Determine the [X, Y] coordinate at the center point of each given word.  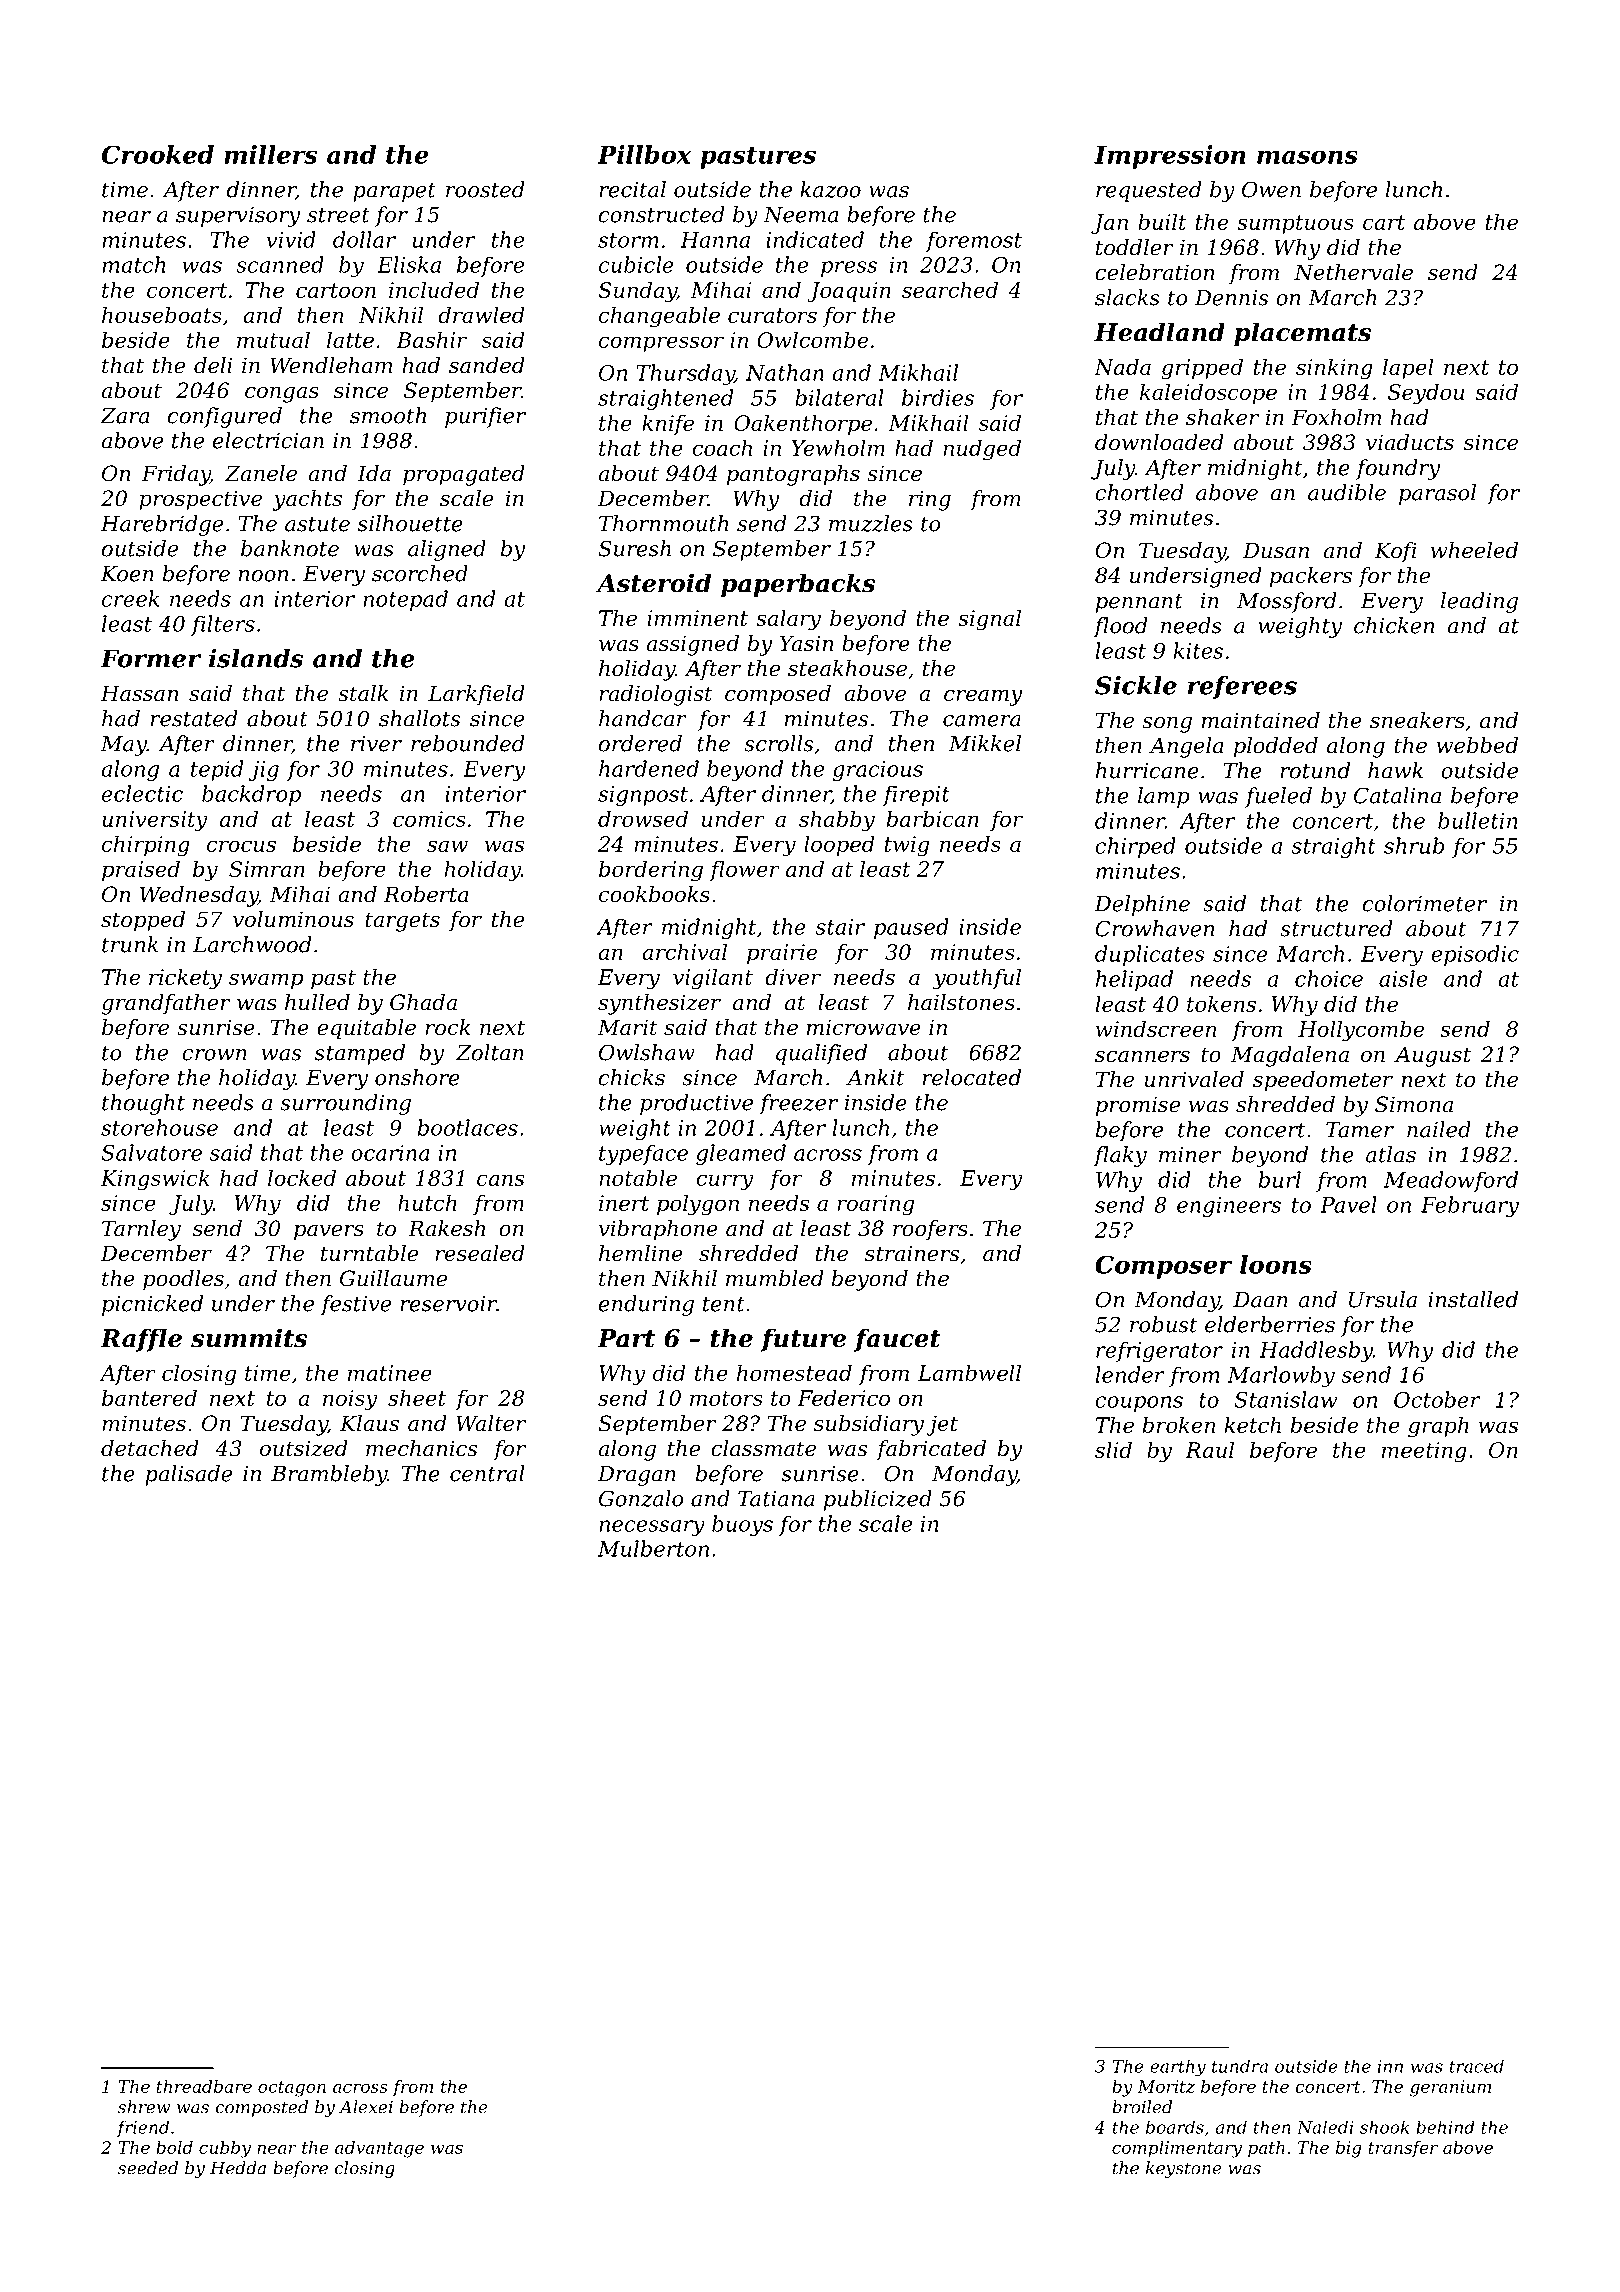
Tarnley [141, 1230]
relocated [972, 1077]
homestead [794, 1372]
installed [1473, 1299]
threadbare [204, 2086]
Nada [1122, 366]
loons [1276, 1264]
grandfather [166, 1004]
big [1349, 2149]
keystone [1184, 2169]
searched [950, 289]
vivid [291, 239]
